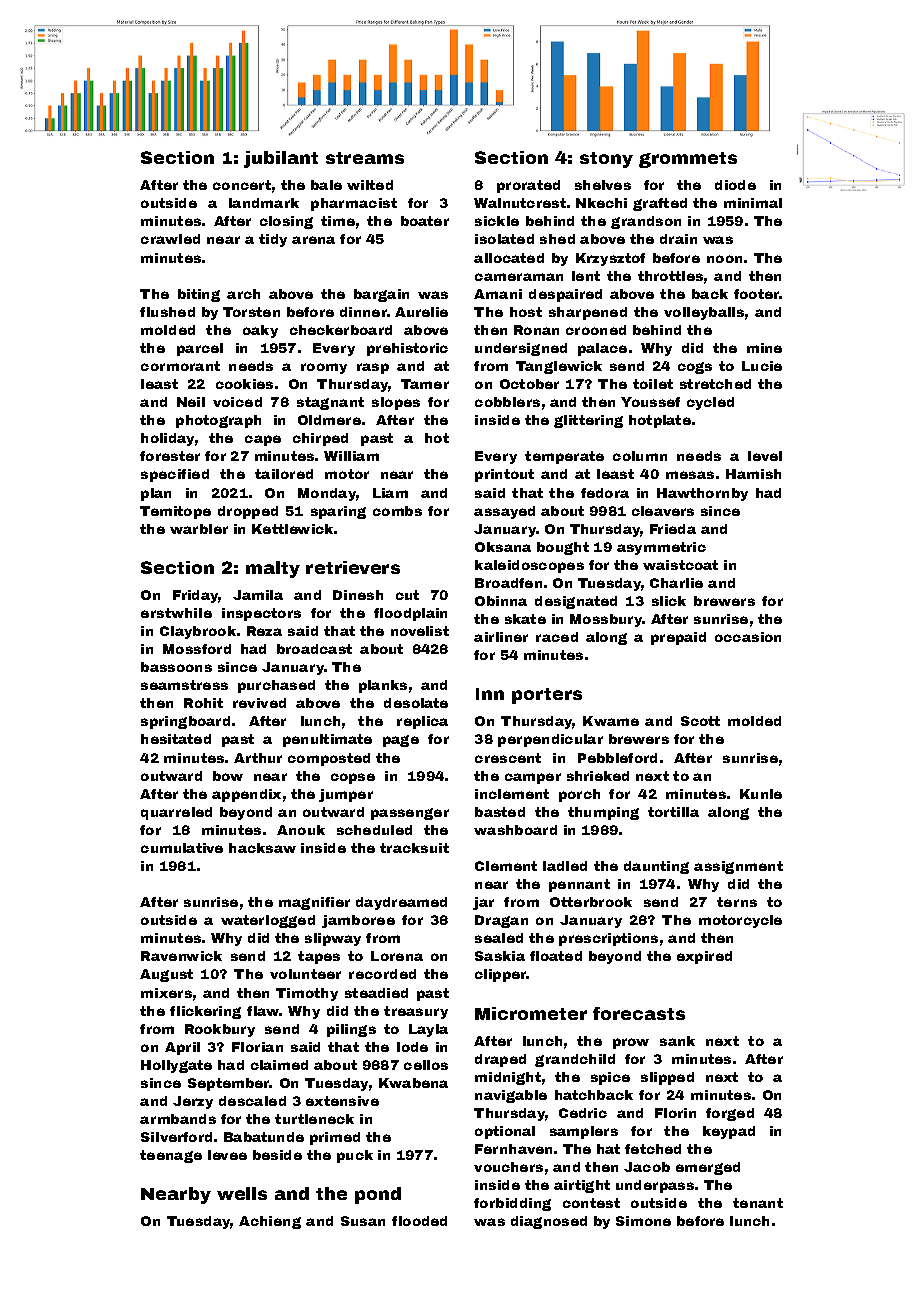 The height and width of the image is (1314, 924). What do you see at coordinates (264, 203) in the image?
I see `landmark` at bounding box center [264, 203].
